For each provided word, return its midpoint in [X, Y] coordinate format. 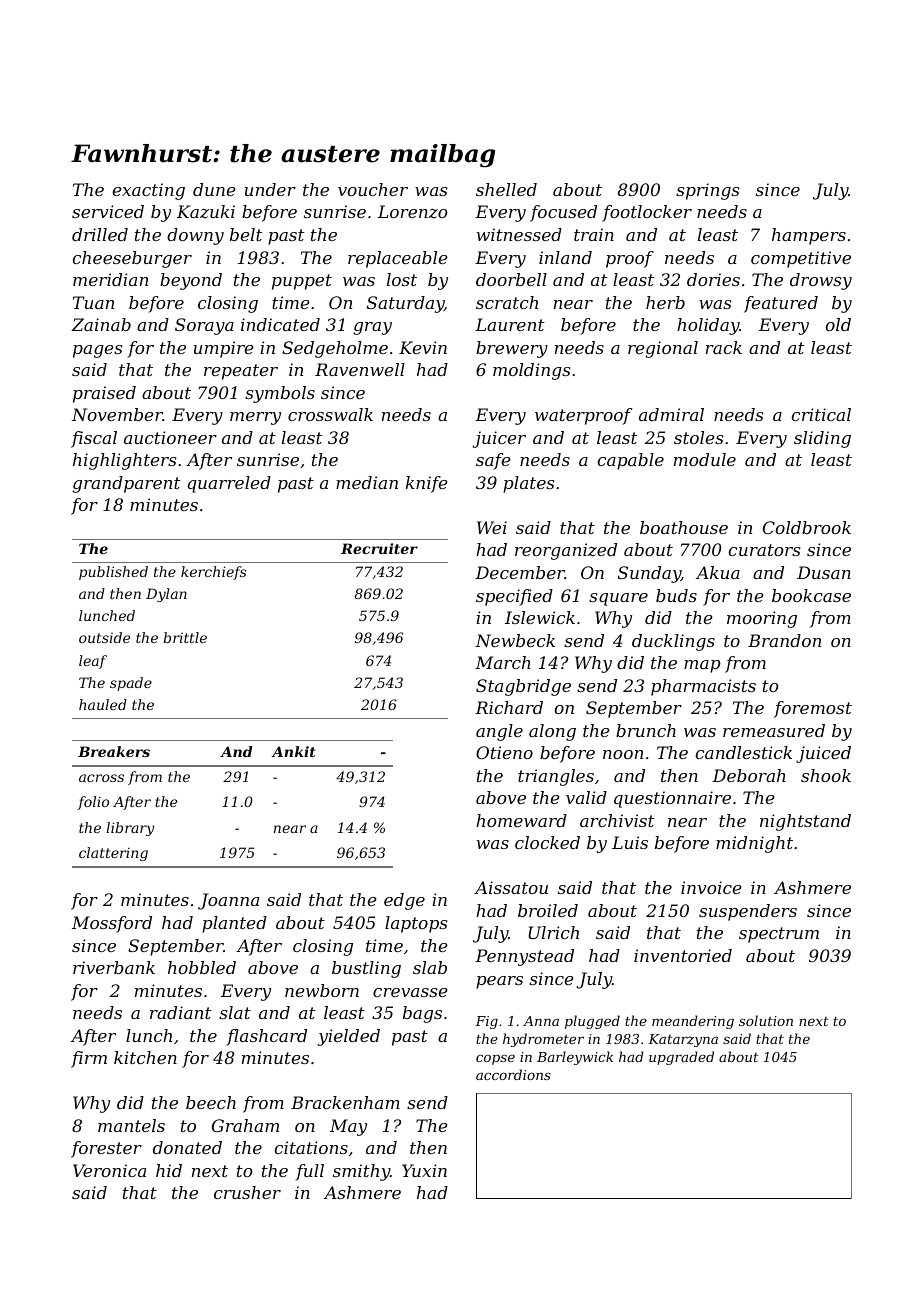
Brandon [784, 640]
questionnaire [672, 799]
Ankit [294, 751]
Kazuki [206, 212]
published [113, 573]
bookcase [811, 595]
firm [89, 1059]
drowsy [821, 281]
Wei [492, 527]
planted [234, 924]
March [503, 662]
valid [586, 797]
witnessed [519, 234]
